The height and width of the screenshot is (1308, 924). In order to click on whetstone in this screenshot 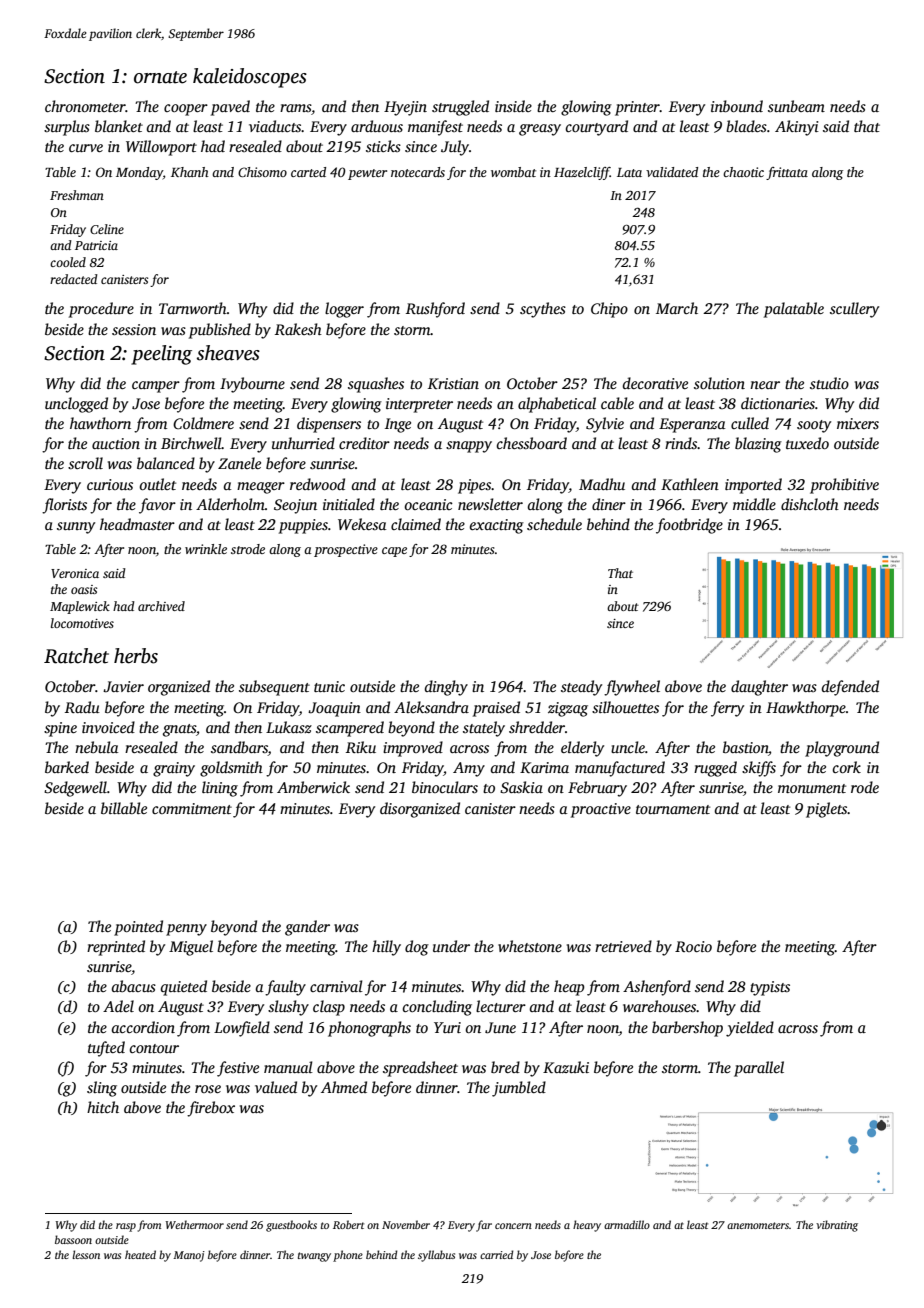, I will do `click(530, 946)`.
